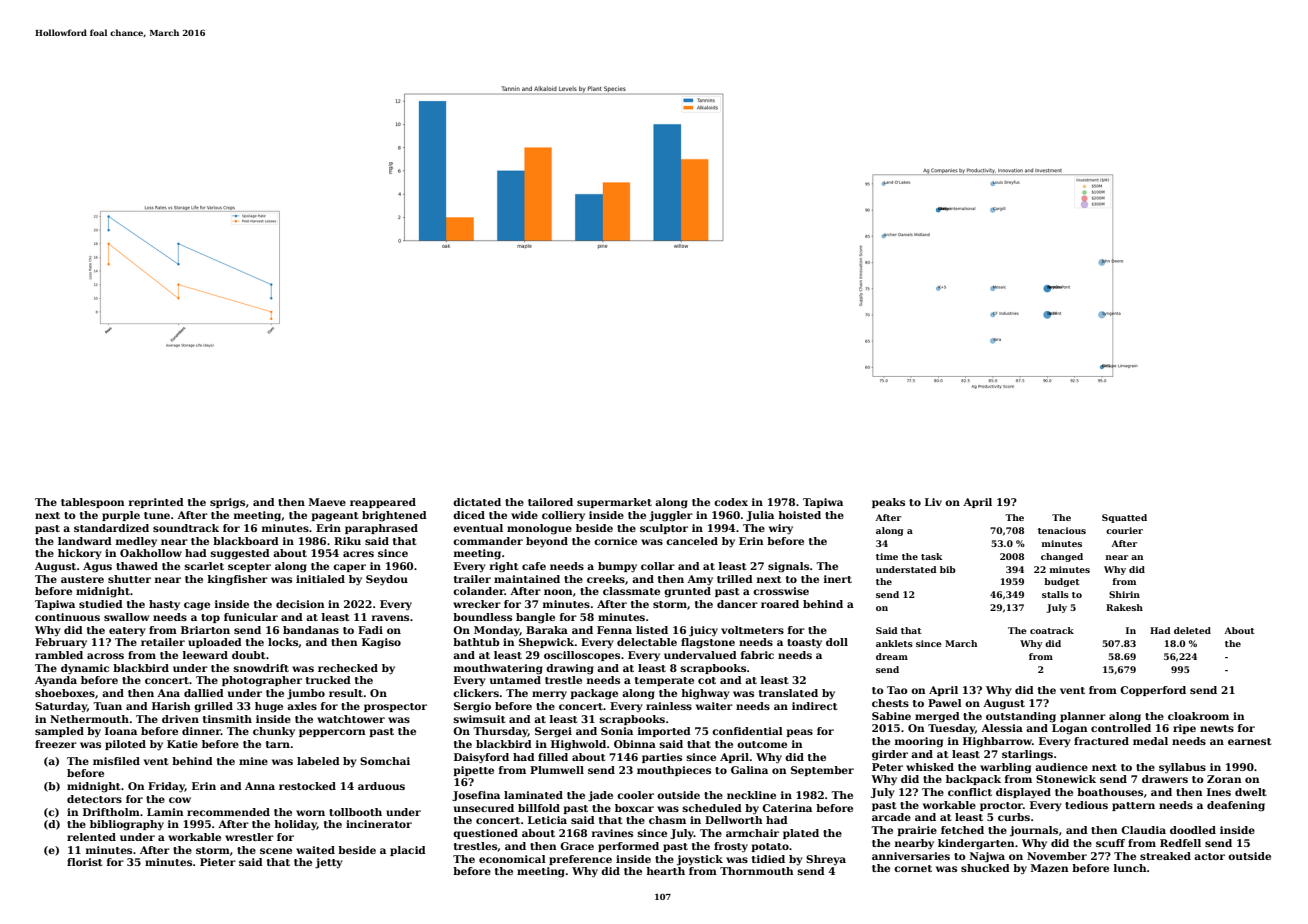  Describe the element at coordinates (1153, 691) in the screenshot. I see `Copperford` at that location.
